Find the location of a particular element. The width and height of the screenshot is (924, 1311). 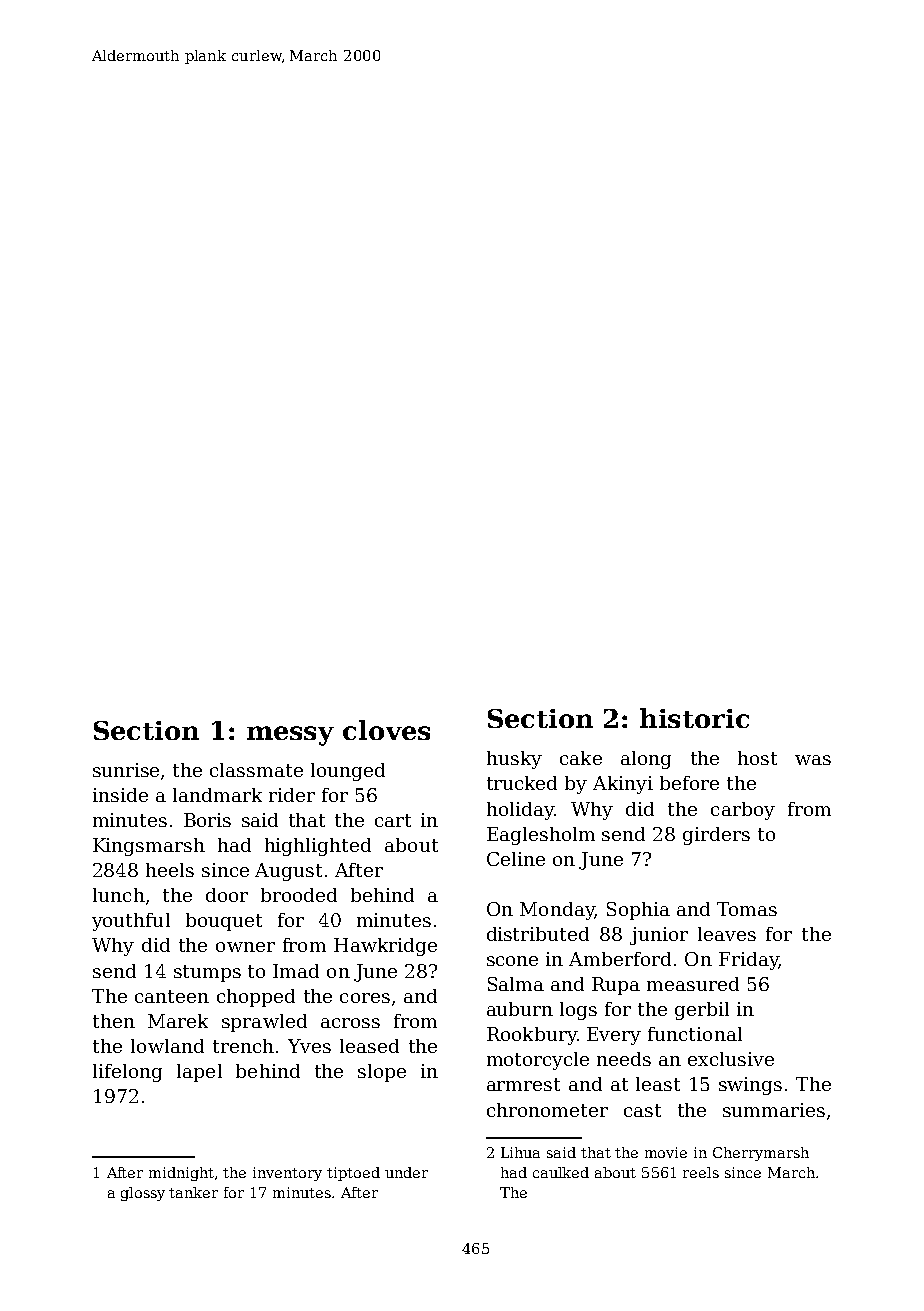

midnight is located at coordinates (181, 1174).
